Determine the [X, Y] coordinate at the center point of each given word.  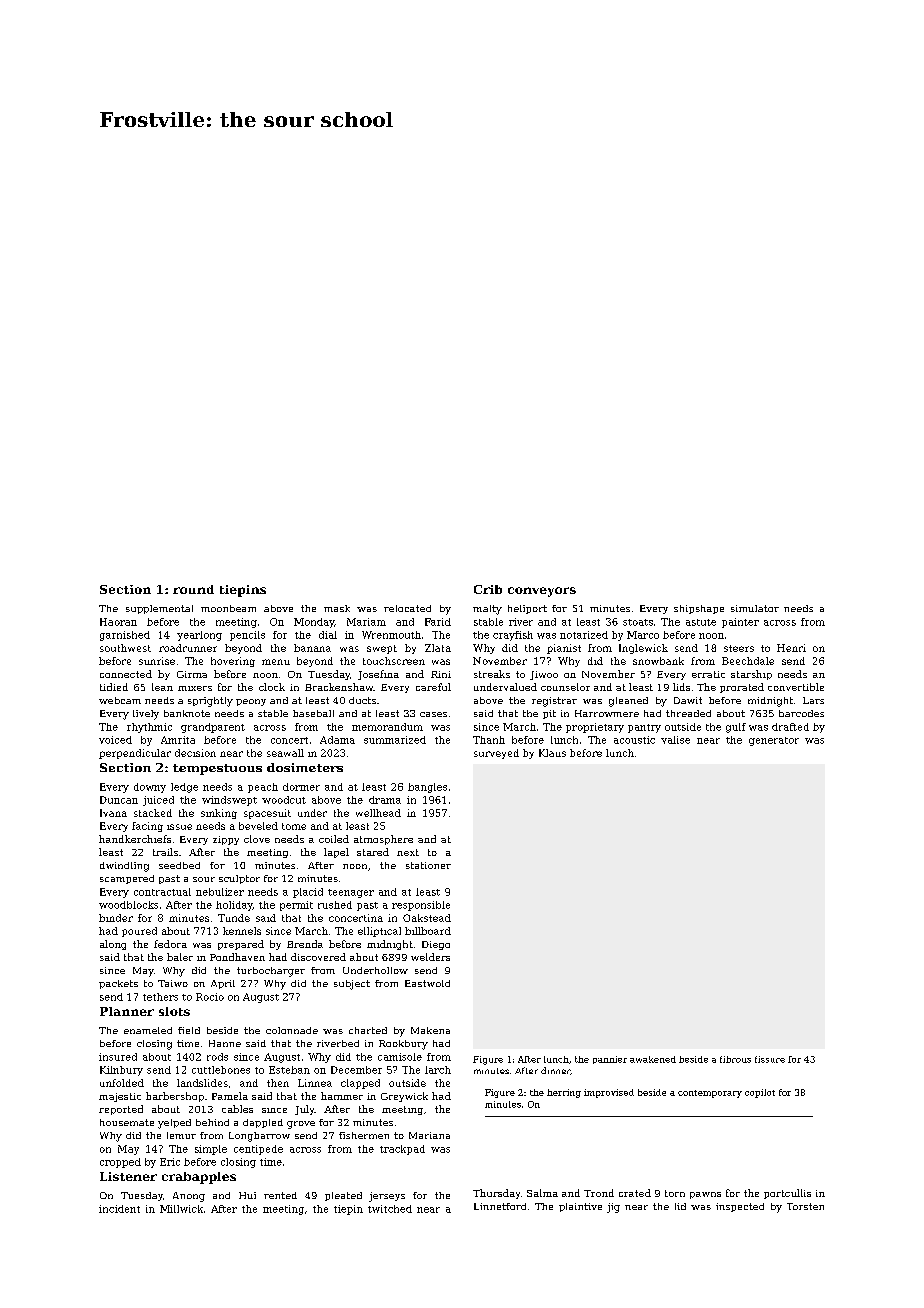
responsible [421, 906]
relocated [407, 608]
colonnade [292, 1030]
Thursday [496, 1194]
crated [635, 1193]
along [113, 945]
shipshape [699, 609]
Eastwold [427, 983]
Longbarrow [259, 1137]
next [408, 852]
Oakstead [427, 918]
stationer [428, 865]
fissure [770, 1059]
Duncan [119, 800]
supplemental [159, 609]
